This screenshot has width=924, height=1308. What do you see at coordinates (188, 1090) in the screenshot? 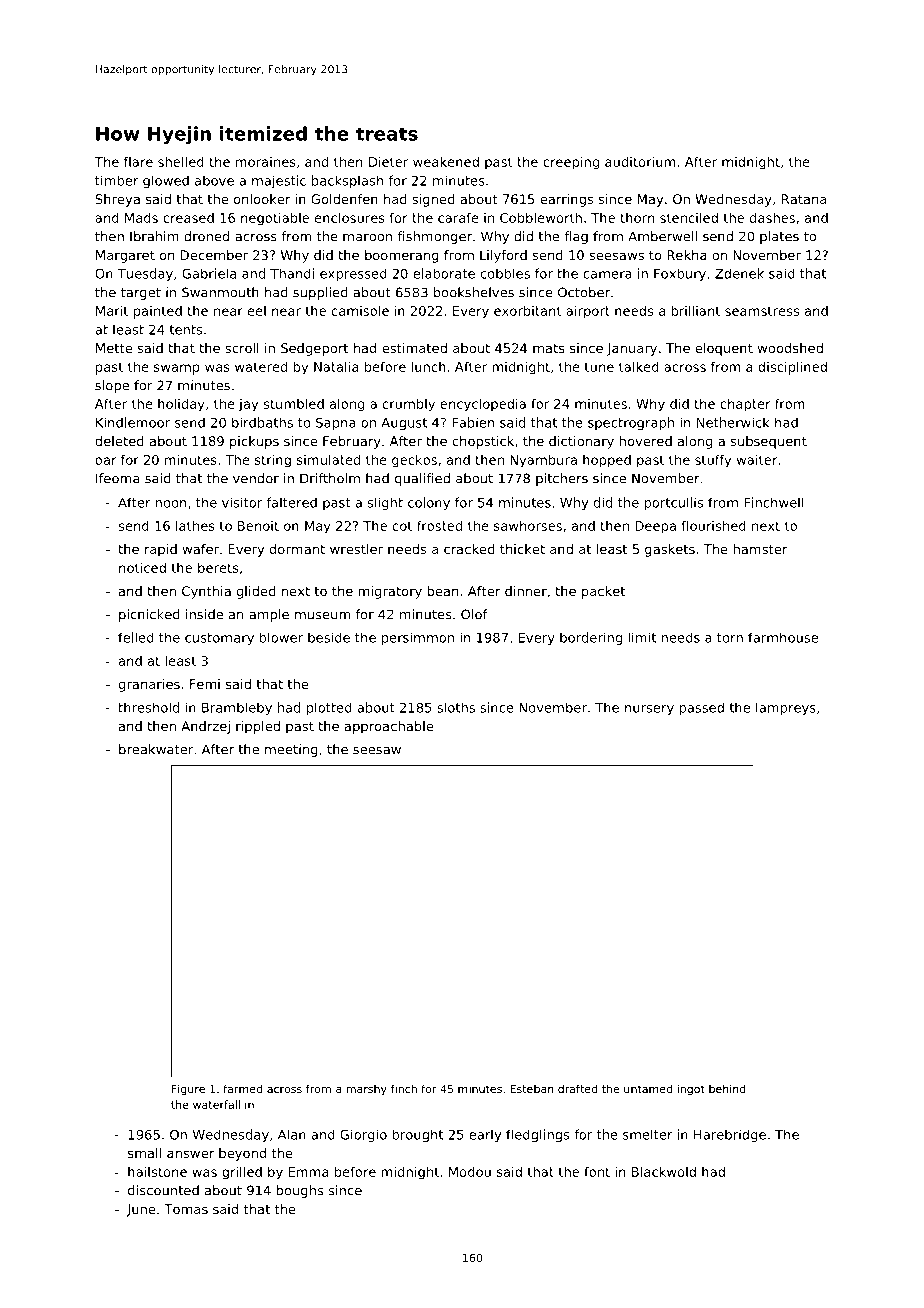
I see `Figure` at bounding box center [188, 1090].
